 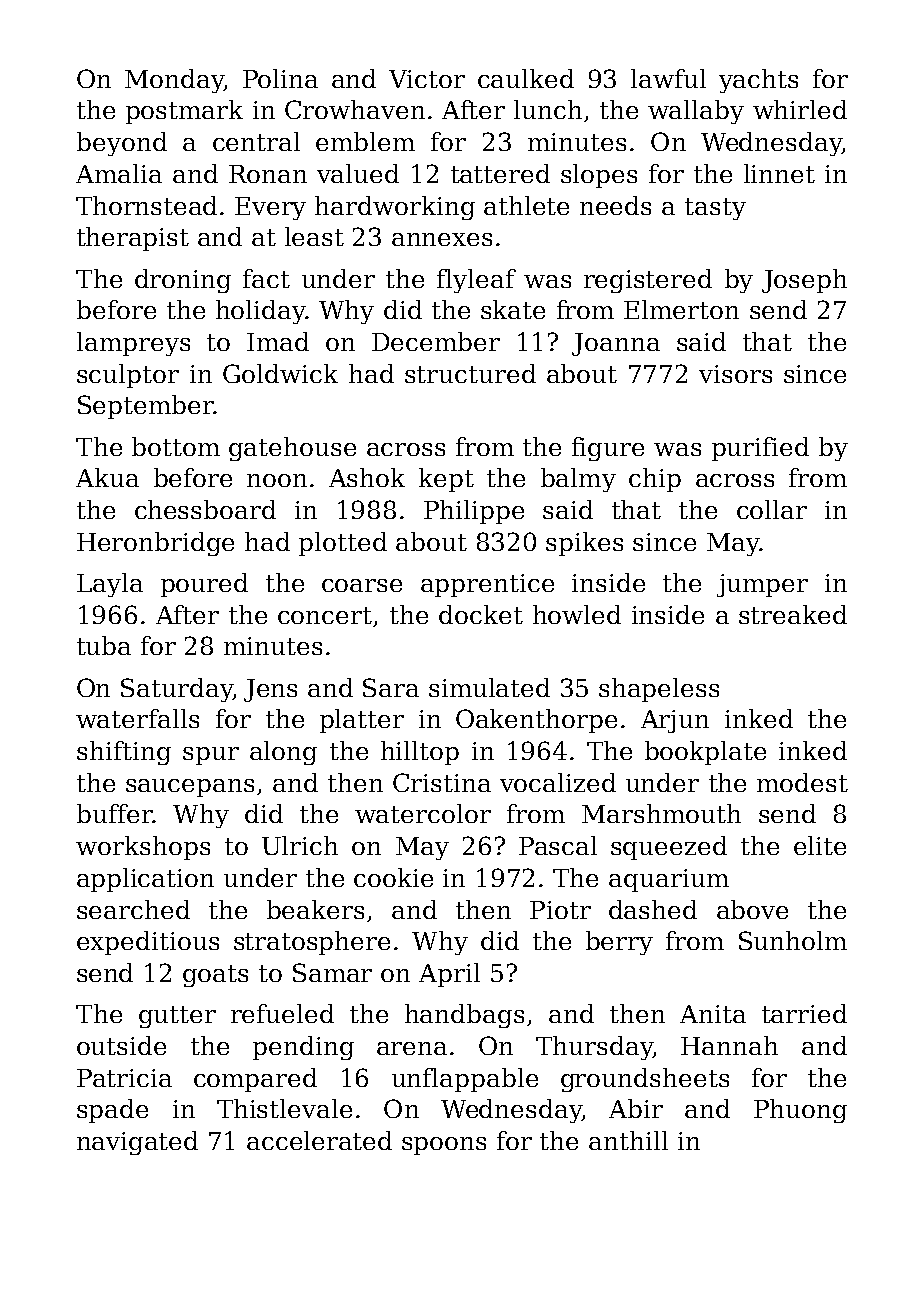 What do you see at coordinates (772, 509) in the page?
I see `collar` at bounding box center [772, 509].
